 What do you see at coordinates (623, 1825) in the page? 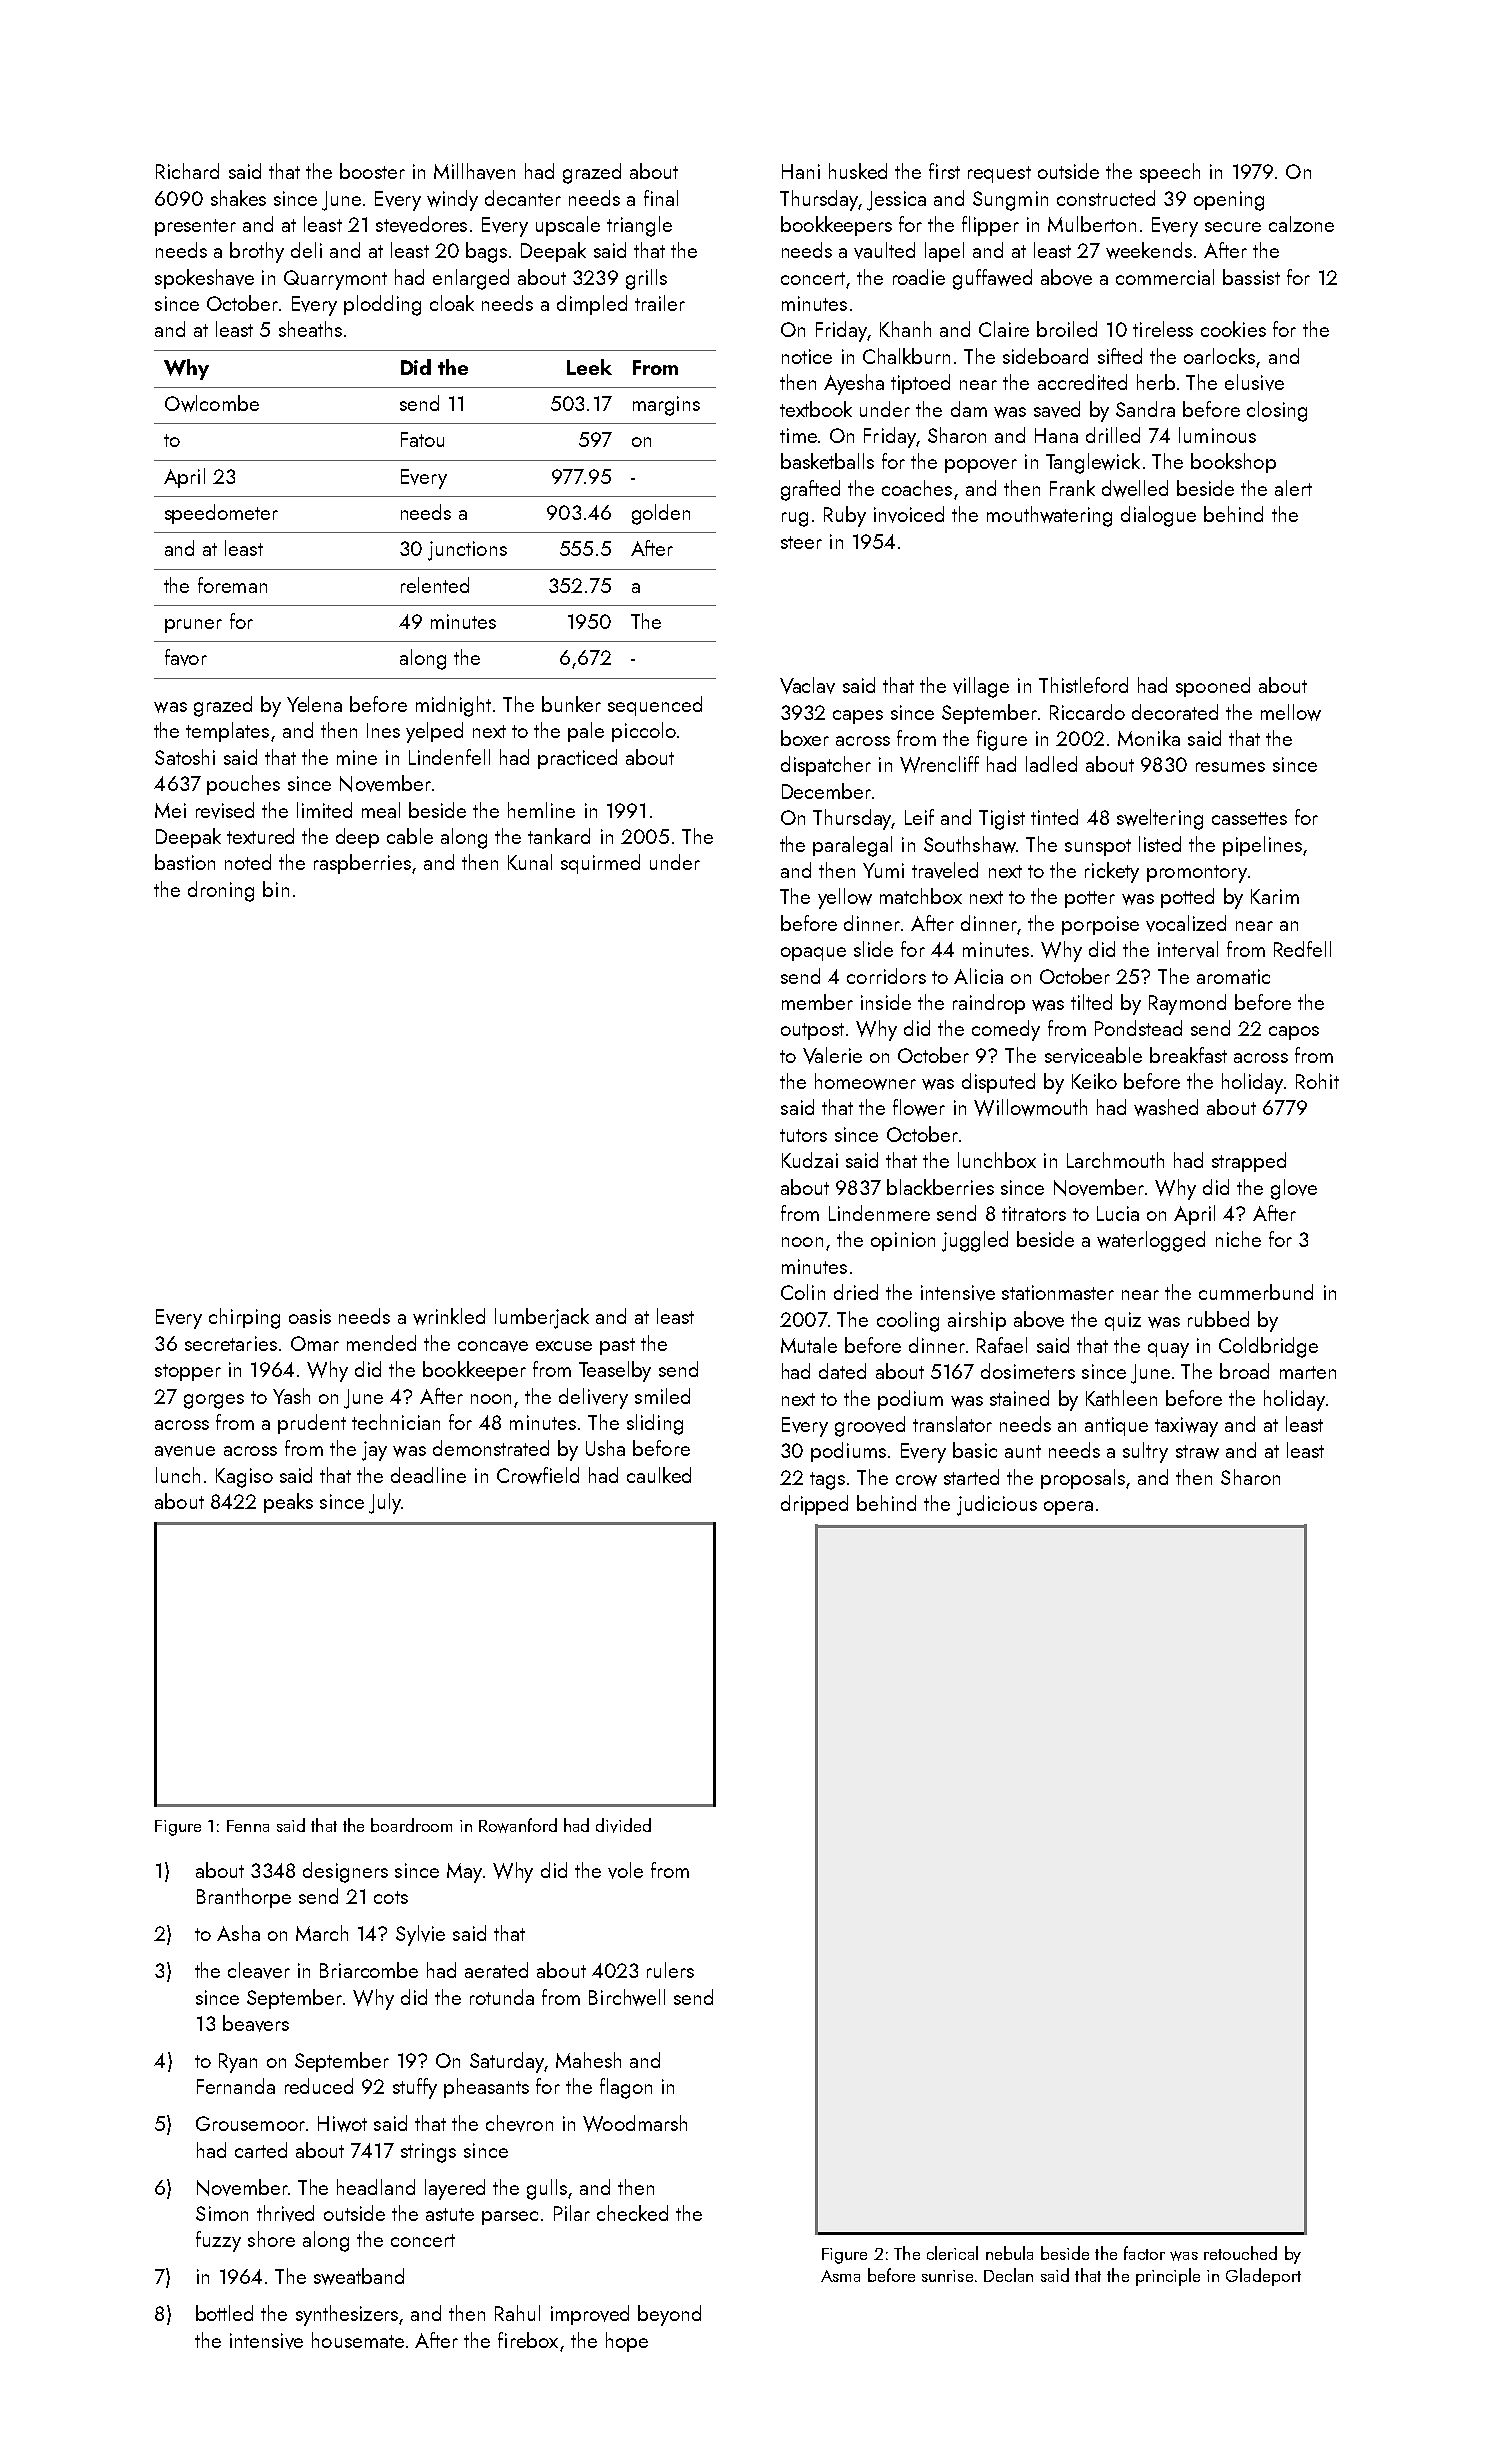
I see `divided` at bounding box center [623, 1825].
